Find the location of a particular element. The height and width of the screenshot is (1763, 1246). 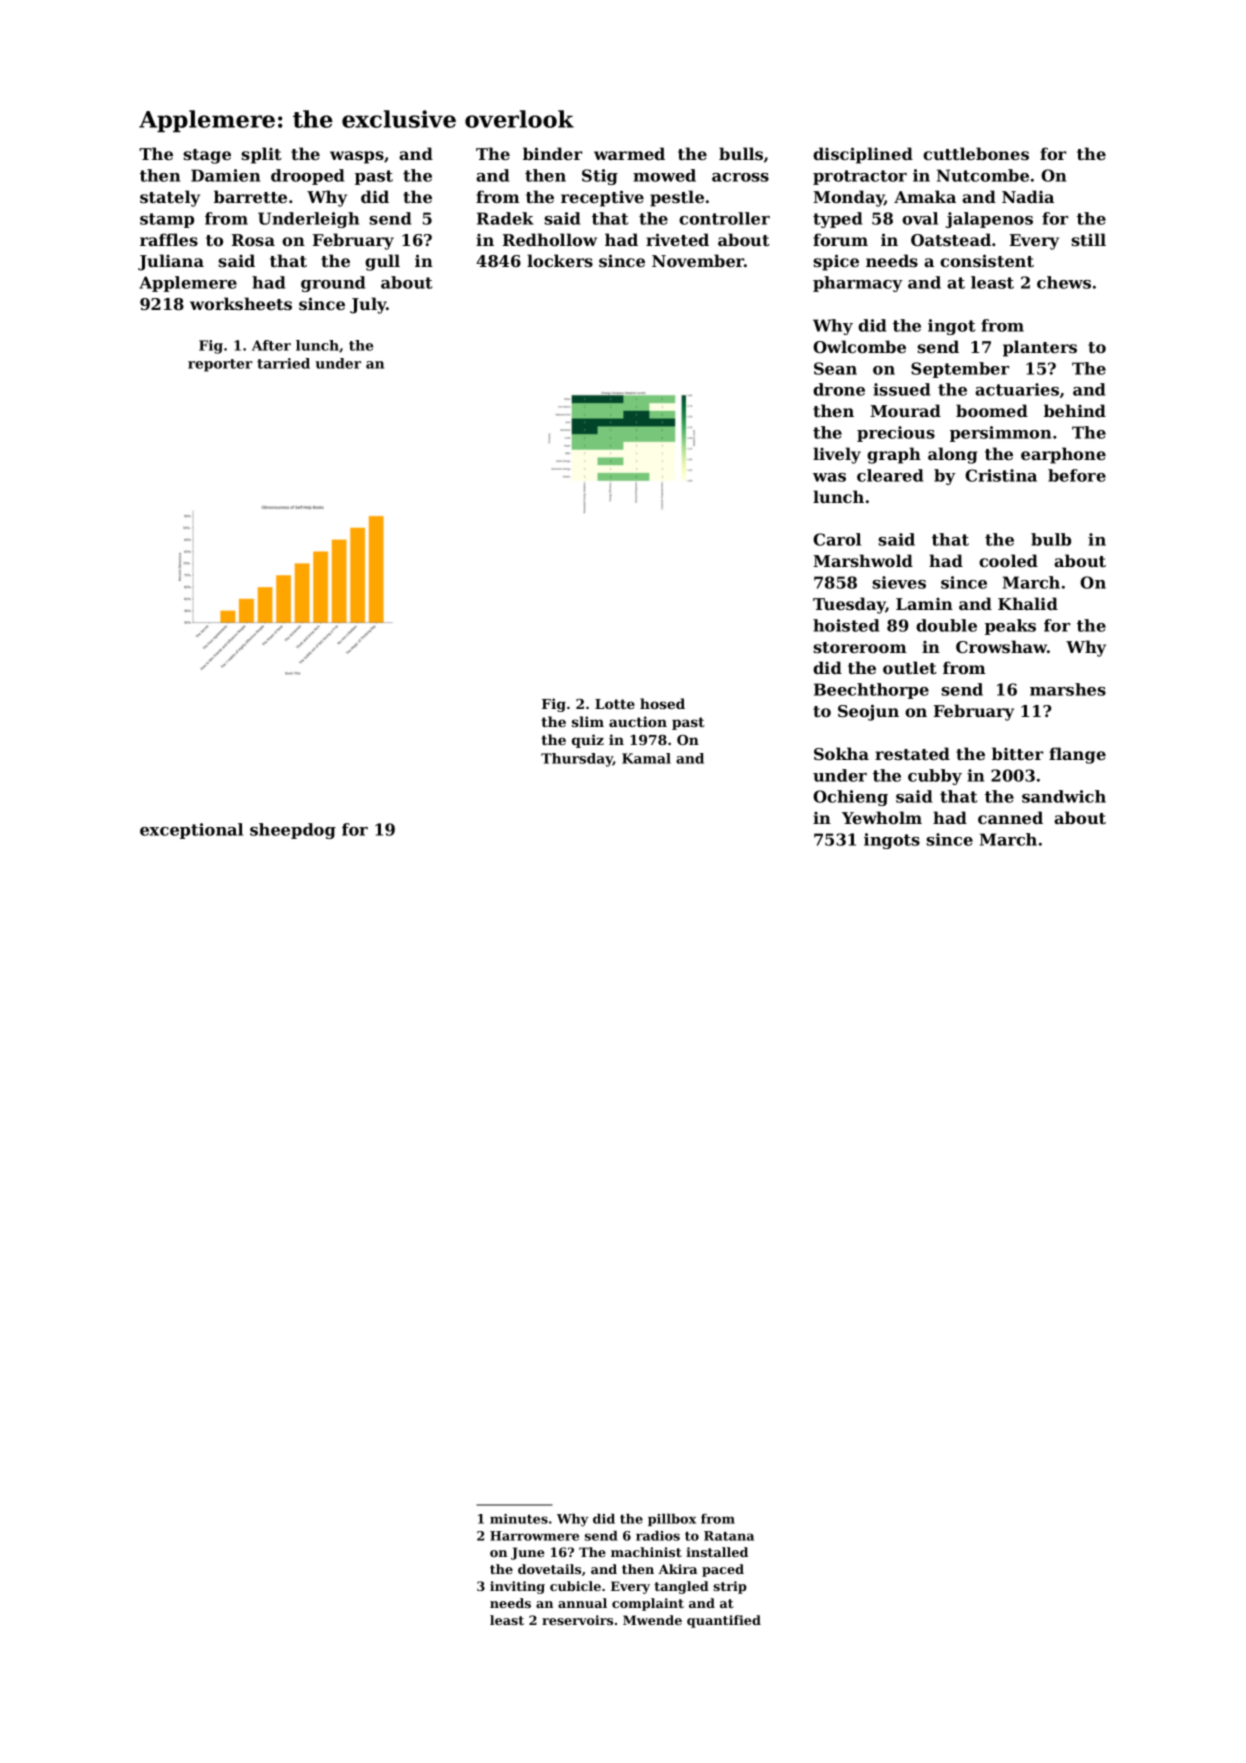

Kamal is located at coordinates (646, 758).
